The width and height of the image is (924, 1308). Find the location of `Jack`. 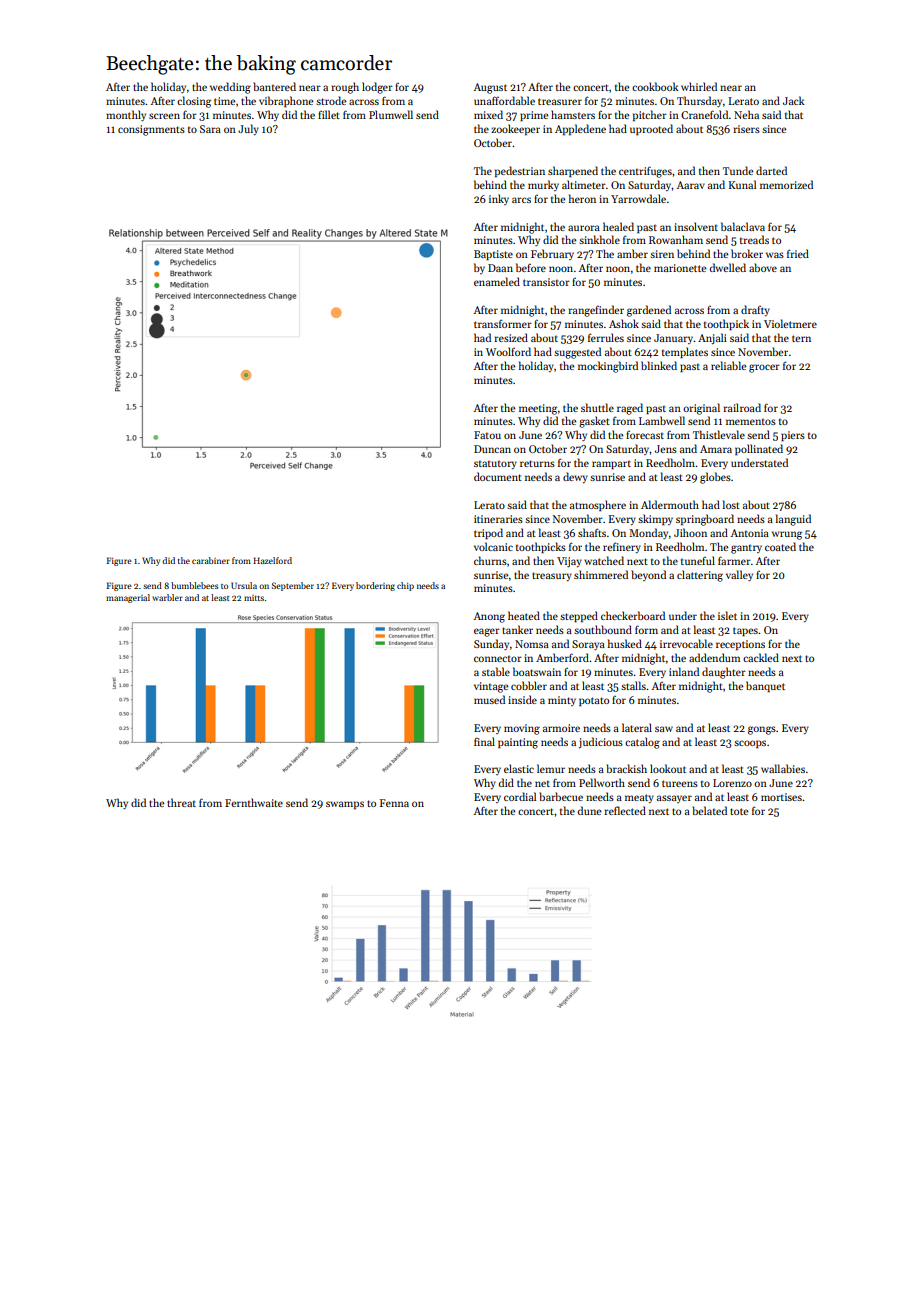

Jack is located at coordinates (794, 100).
